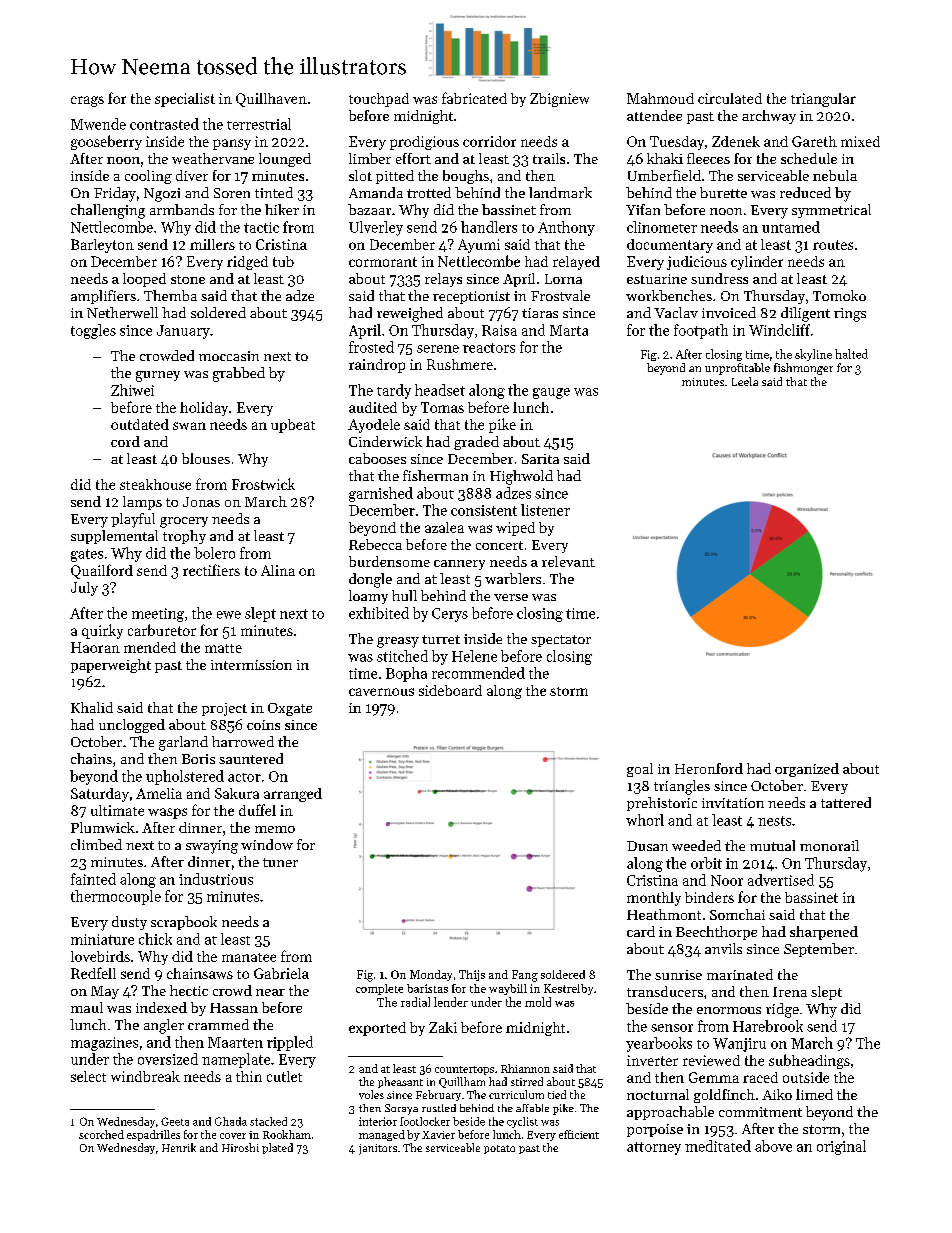 Image resolution: width=952 pixels, height=1233 pixels. I want to click on garnished, so click(381, 494).
